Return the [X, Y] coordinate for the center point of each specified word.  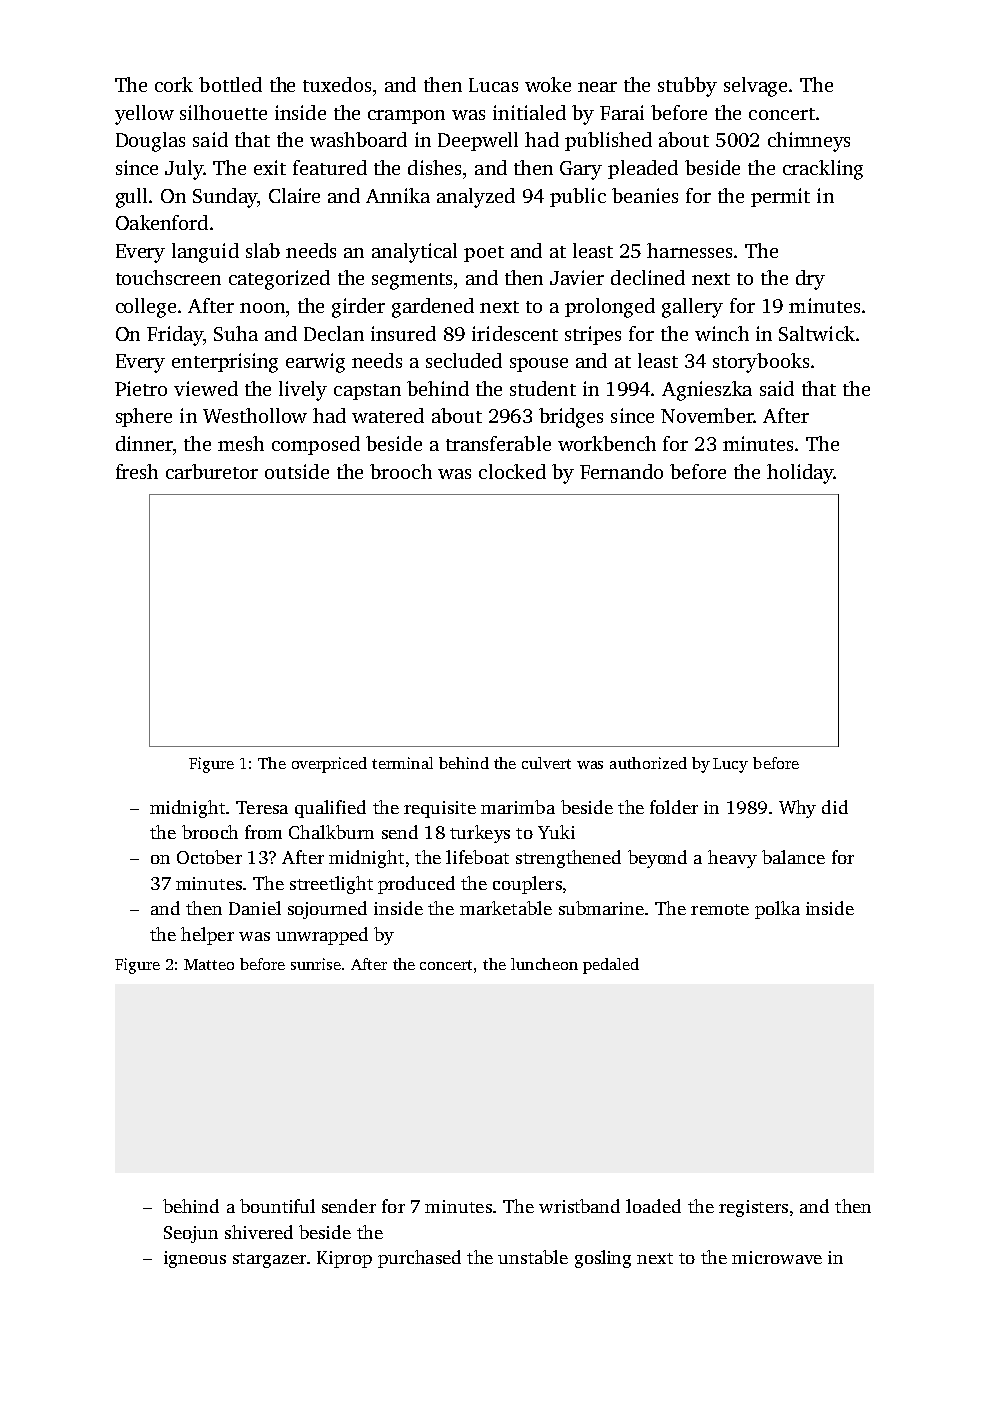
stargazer [269, 1260]
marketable [506, 908]
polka [777, 910]
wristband [579, 1206]
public [578, 197]
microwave [777, 1257]
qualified [330, 809]
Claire [294, 195]
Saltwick [817, 333]
